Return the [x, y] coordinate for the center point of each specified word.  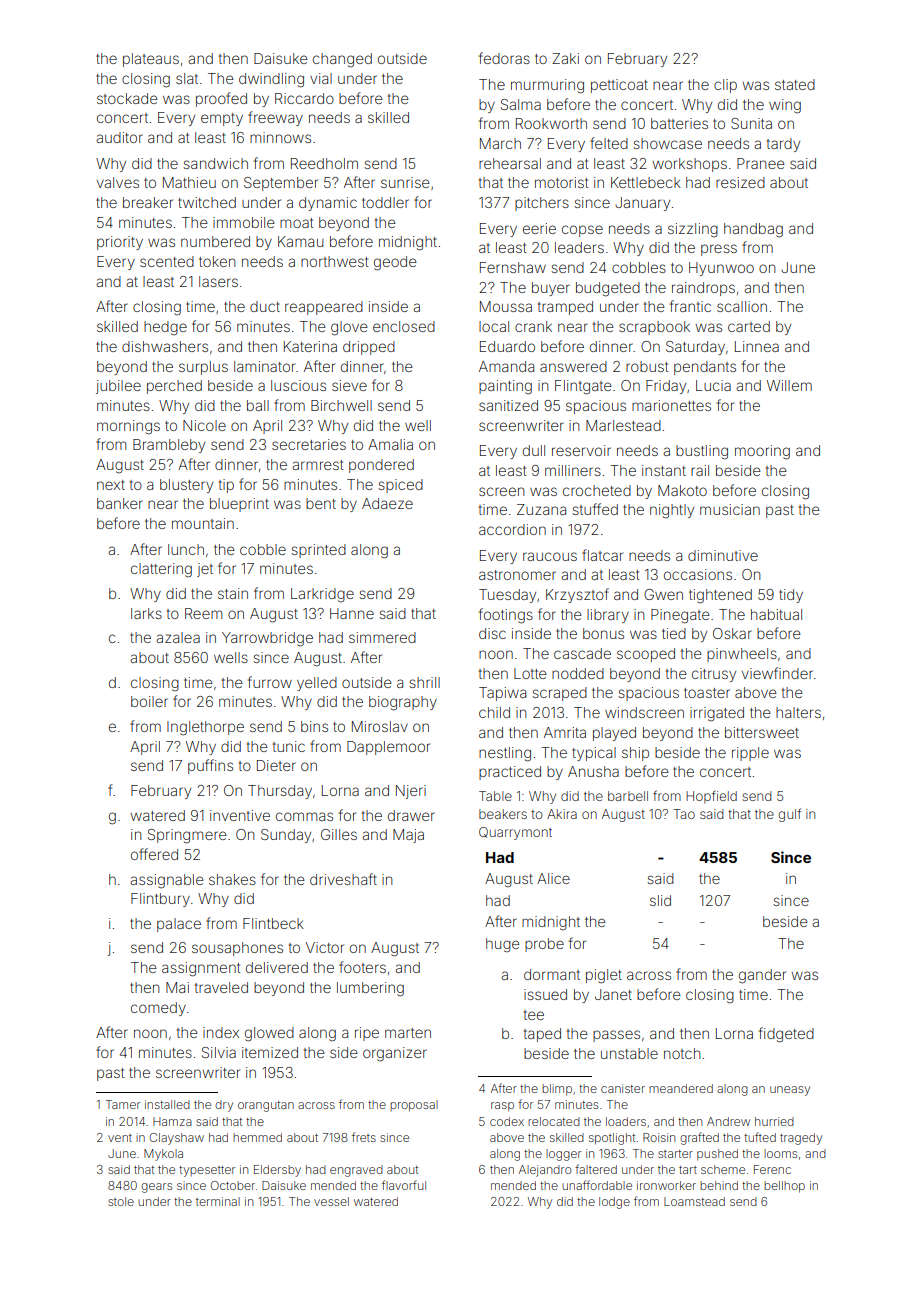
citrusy [714, 675]
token [217, 261]
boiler [149, 701]
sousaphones [237, 949]
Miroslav [380, 726]
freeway [275, 118]
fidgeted [786, 1035]
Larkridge [322, 595]
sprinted [318, 551]
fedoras [504, 58]
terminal [218, 1201]
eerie [539, 228]
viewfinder [777, 673]
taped [542, 1035]
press [719, 250]
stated [795, 84]
